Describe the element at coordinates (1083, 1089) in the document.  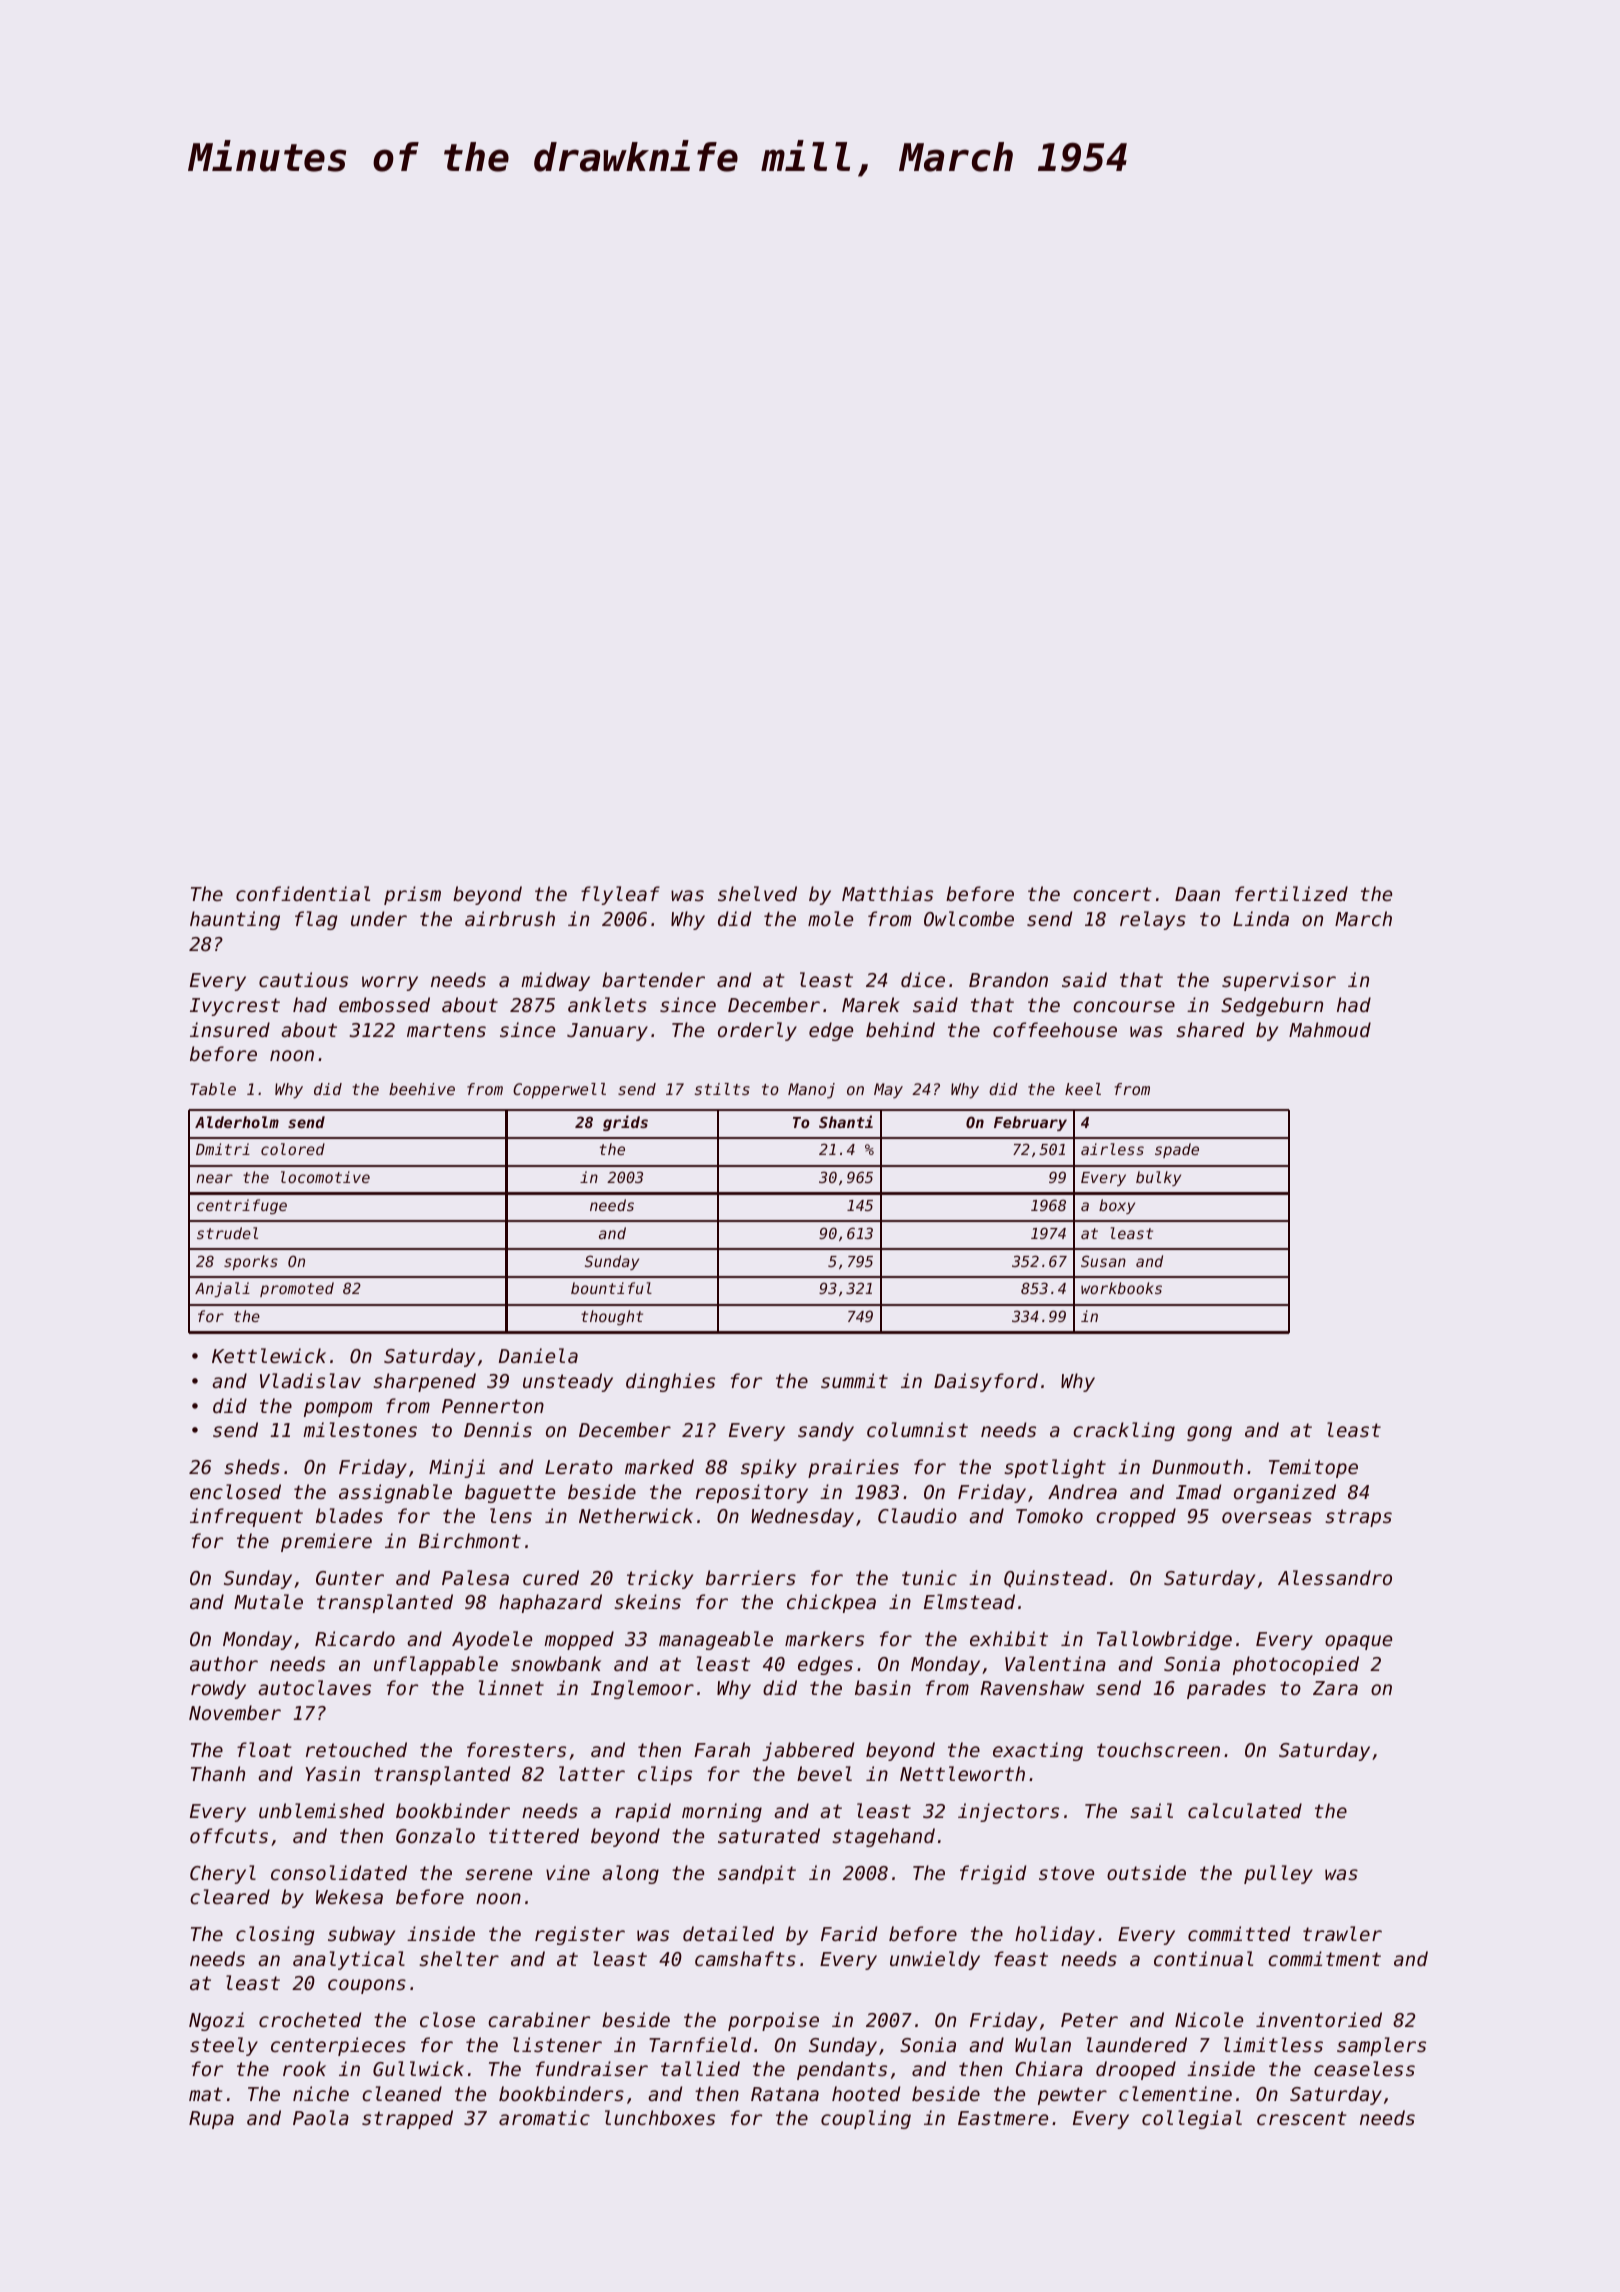
I see `keel` at that location.
